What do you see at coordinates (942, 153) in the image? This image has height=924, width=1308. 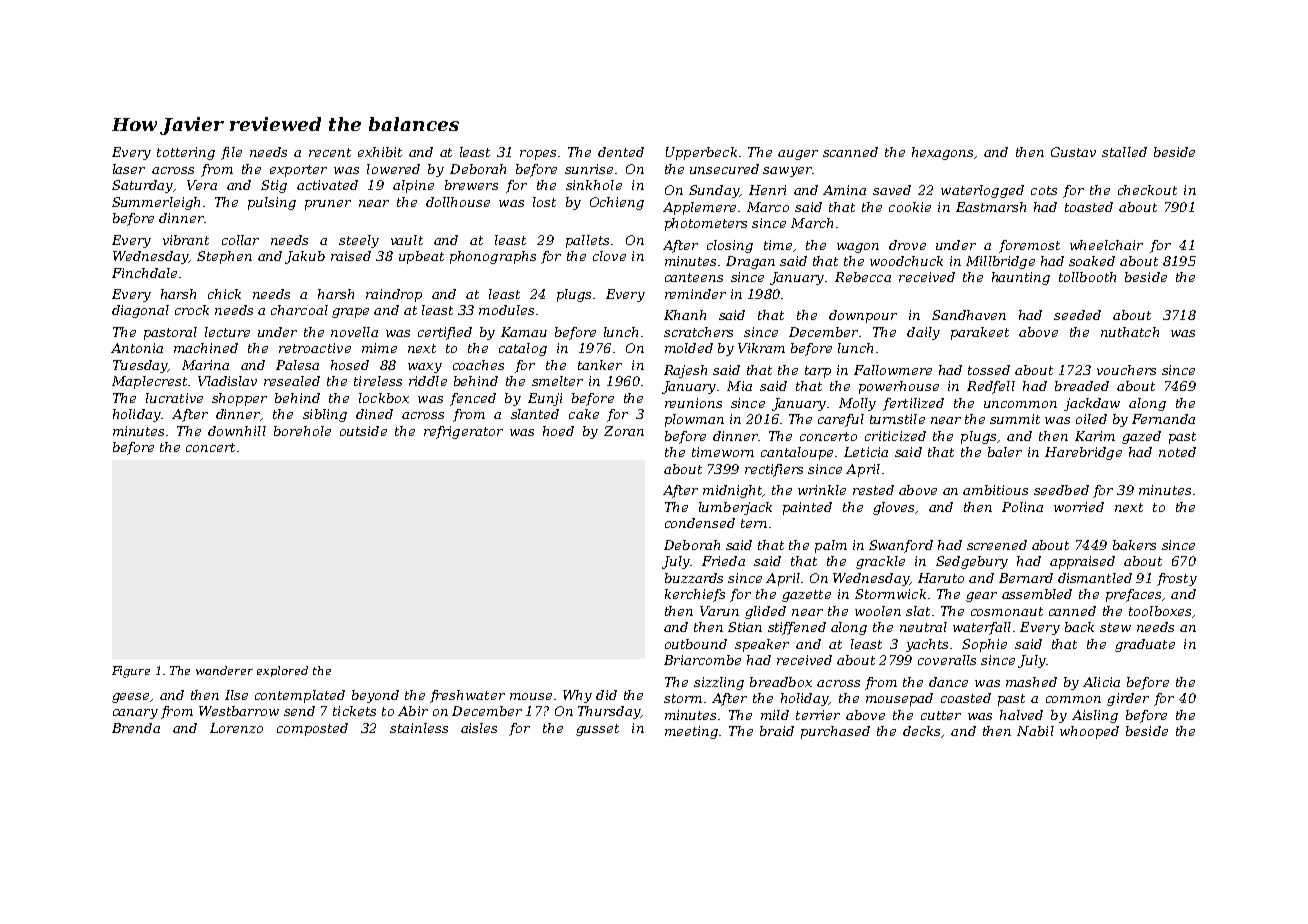 I see `hexagons` at bounding box center [942, 153].
